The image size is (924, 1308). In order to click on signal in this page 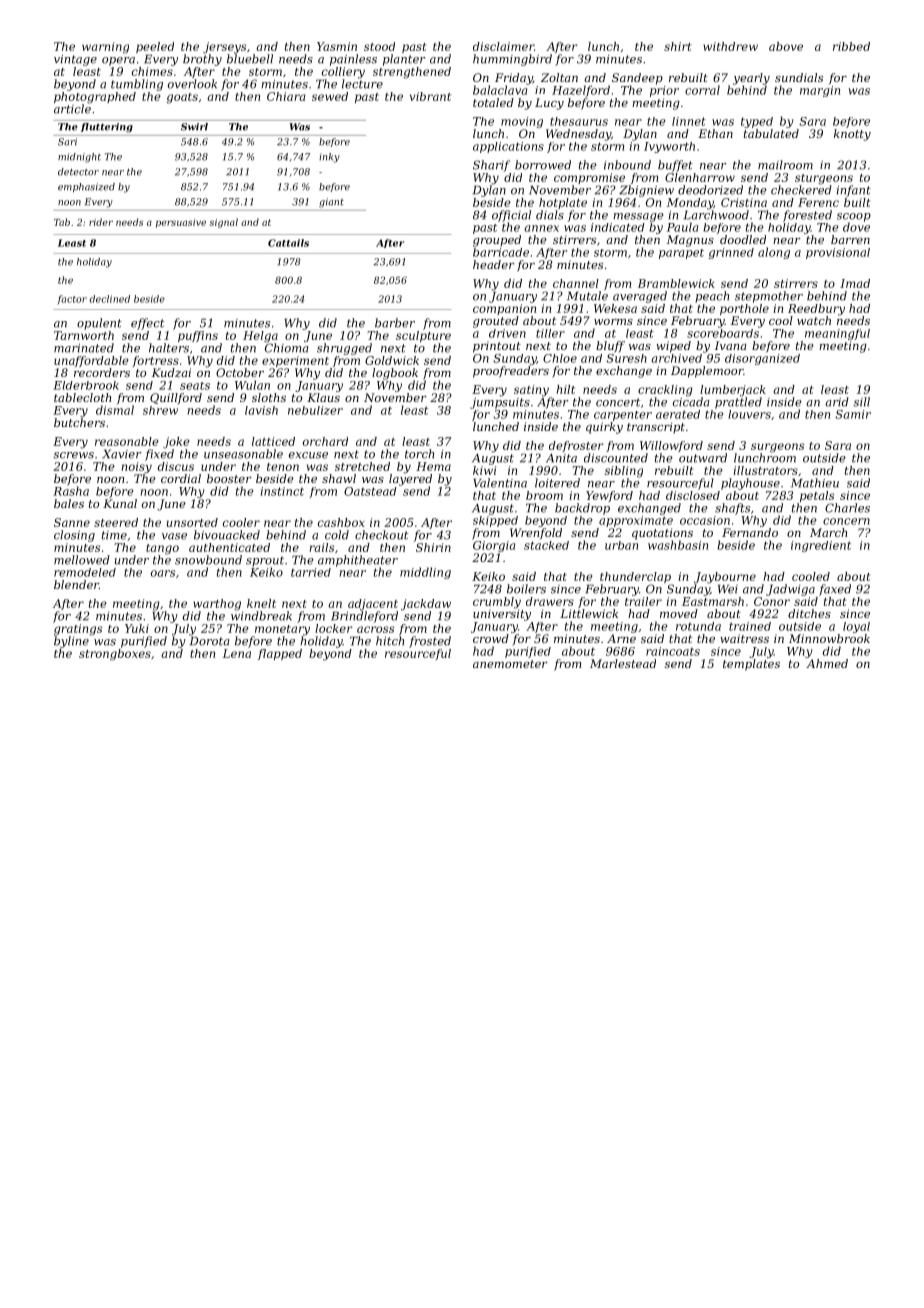, I will do `click(224, 223)`.
